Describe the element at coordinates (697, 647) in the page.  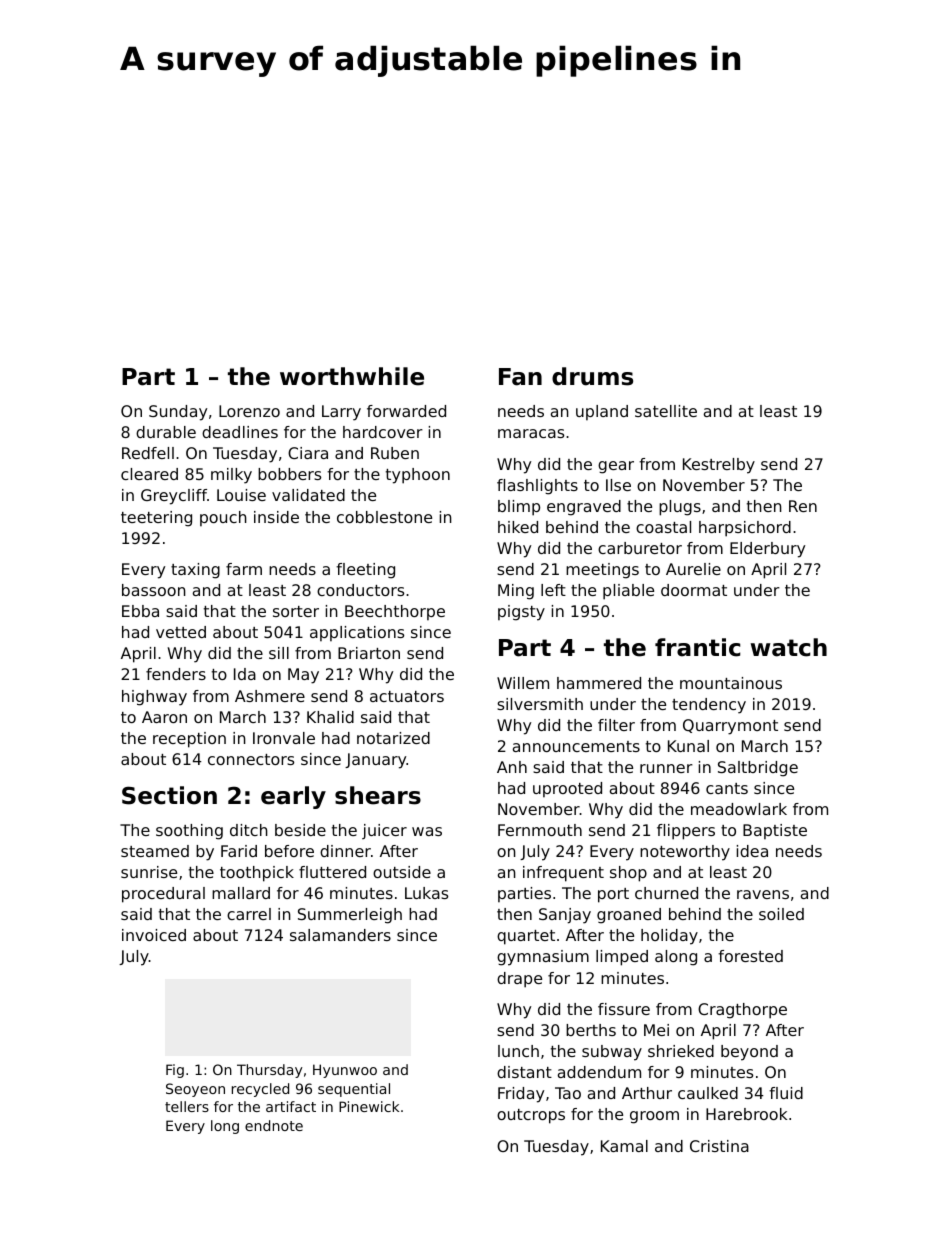
I see `frantic` at that location.
